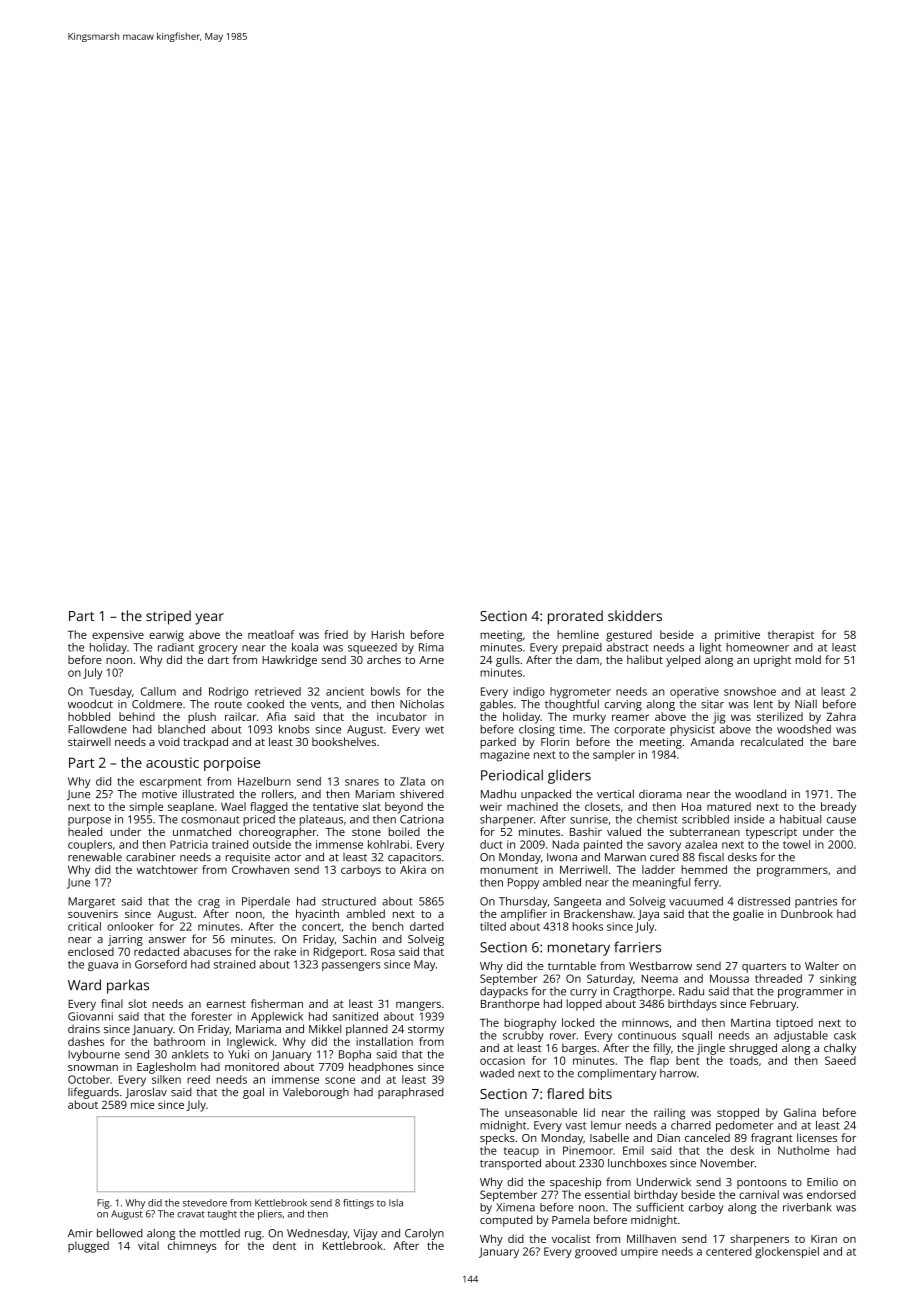  What do you see at coordinates (750, 1022) in the page?
I see `Martina` at bounding box center [750, 1022].
